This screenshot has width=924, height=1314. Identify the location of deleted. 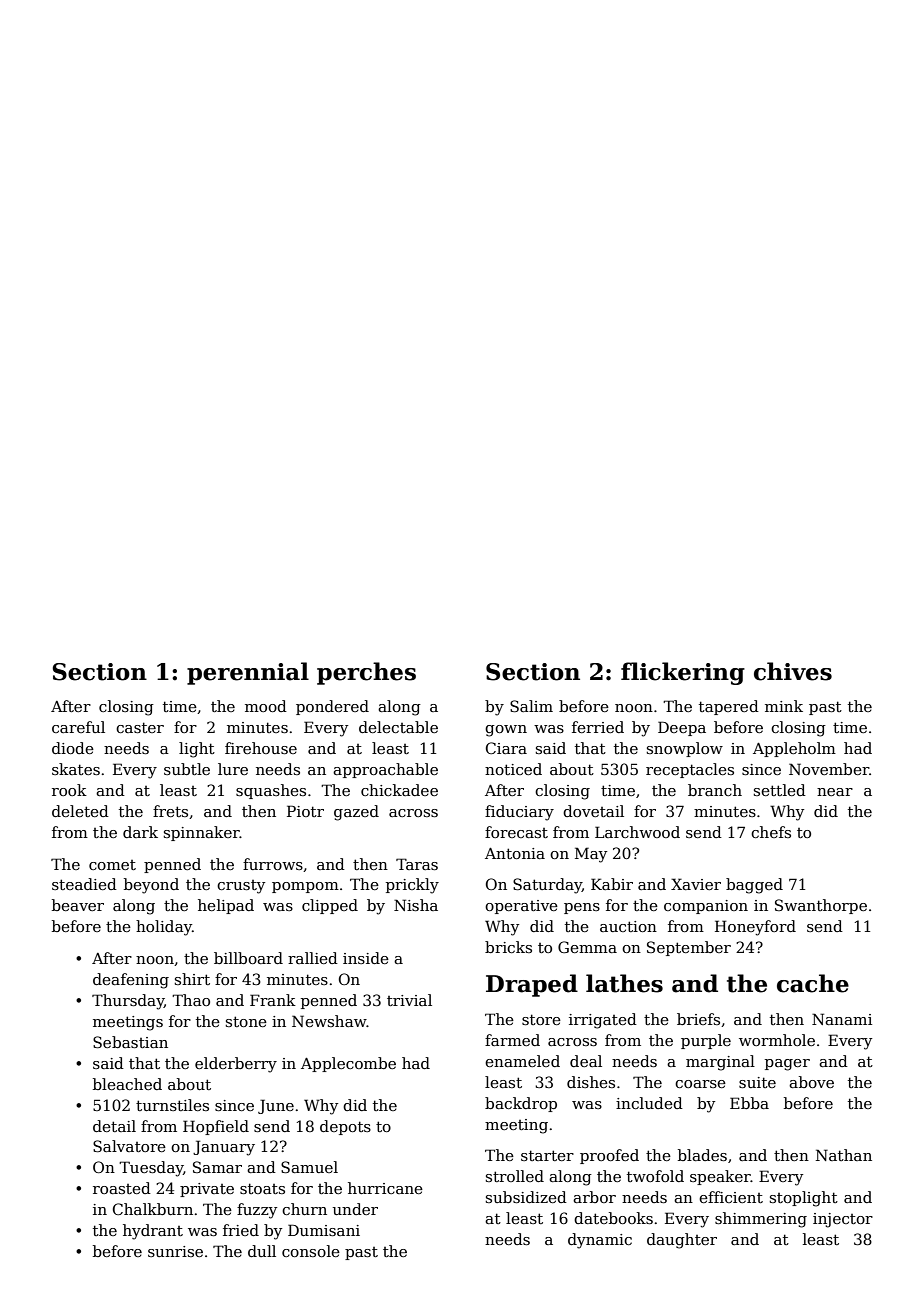
(80, 811).
